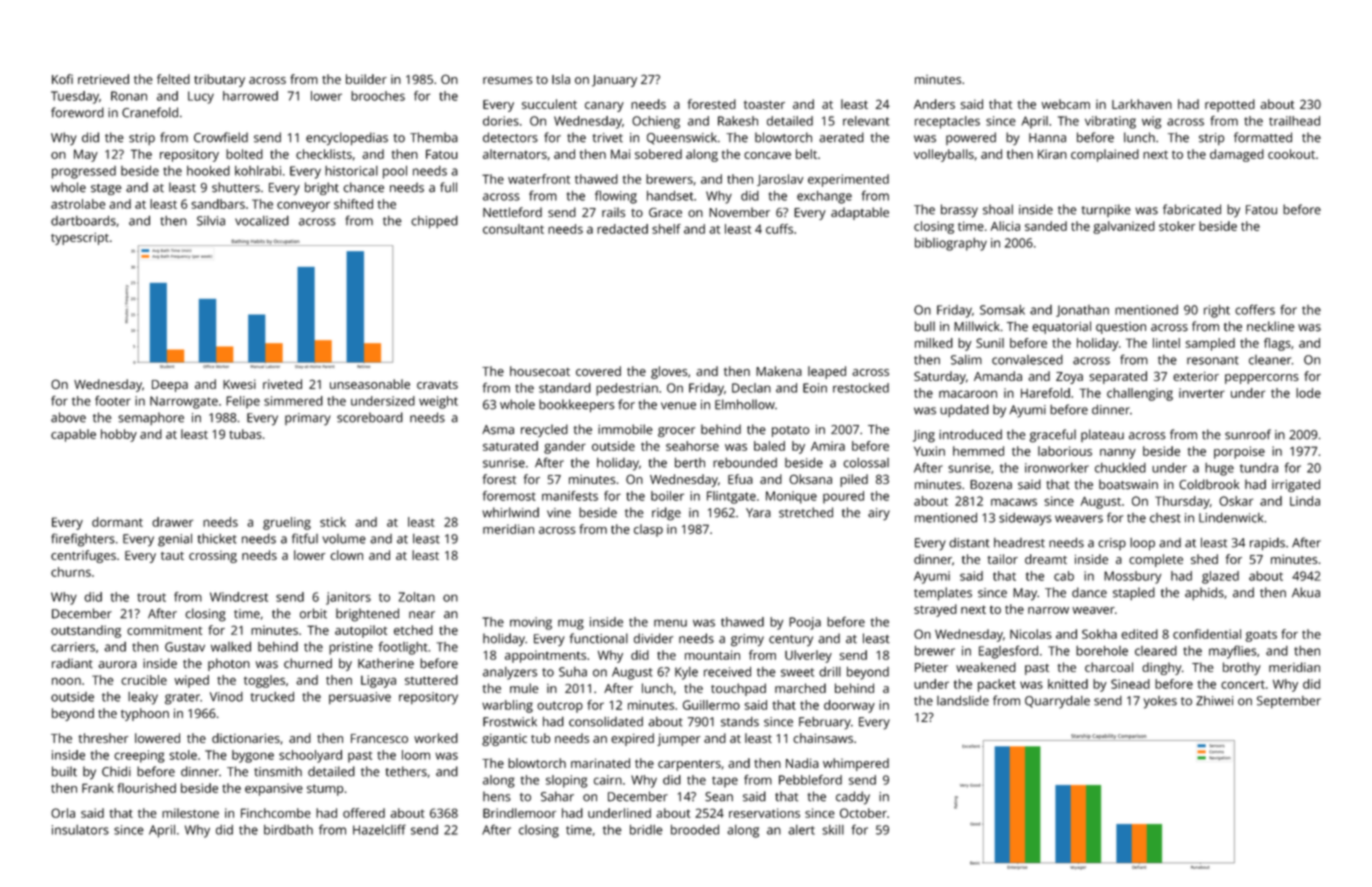 This page has height=887, width=1372. What do you see at coordinates (1291, 154) in the page?
I see `cookout` at bounding box center [1291, 154].
